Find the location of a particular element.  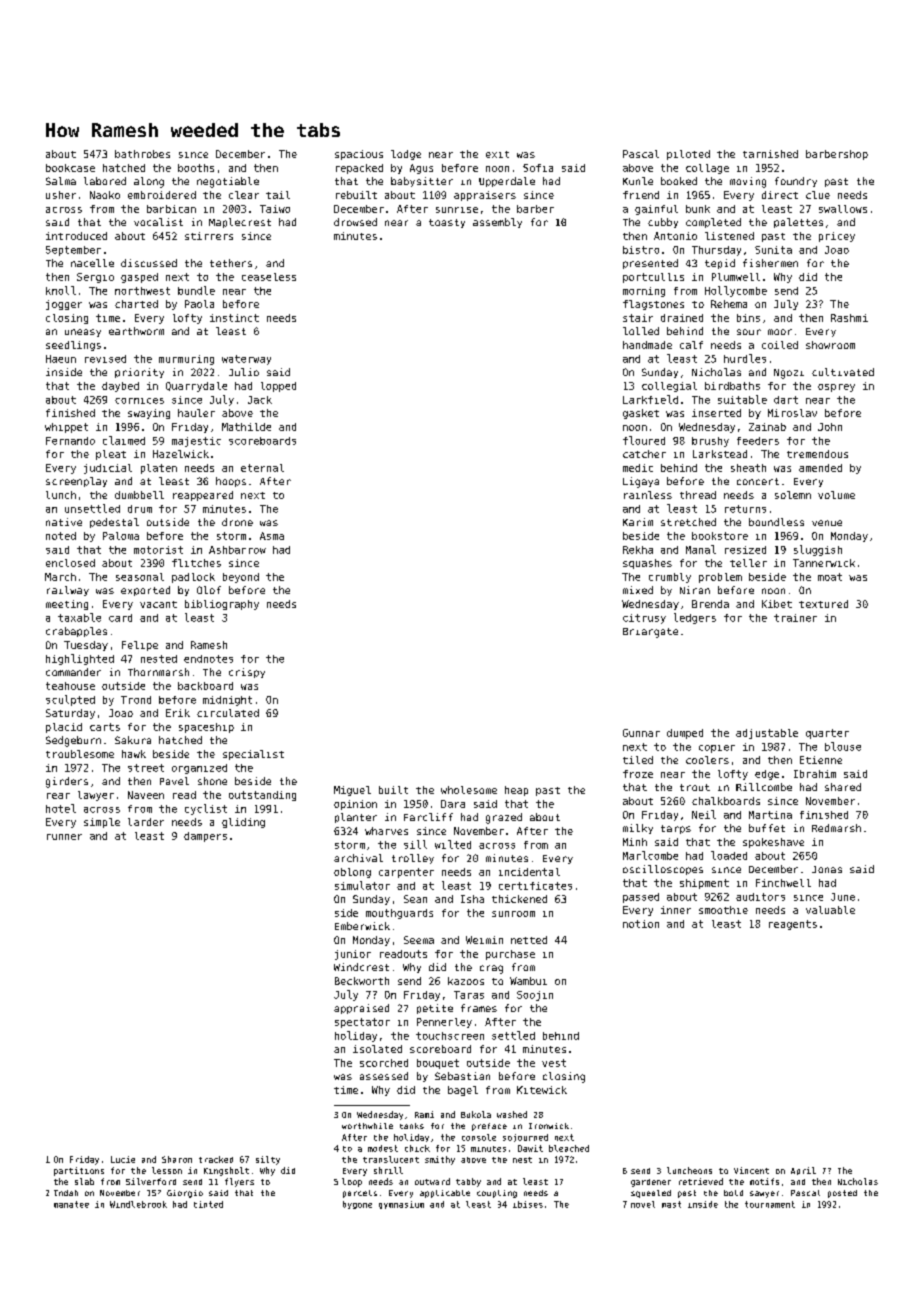

crabapples is located at coordinates (76, 632).
